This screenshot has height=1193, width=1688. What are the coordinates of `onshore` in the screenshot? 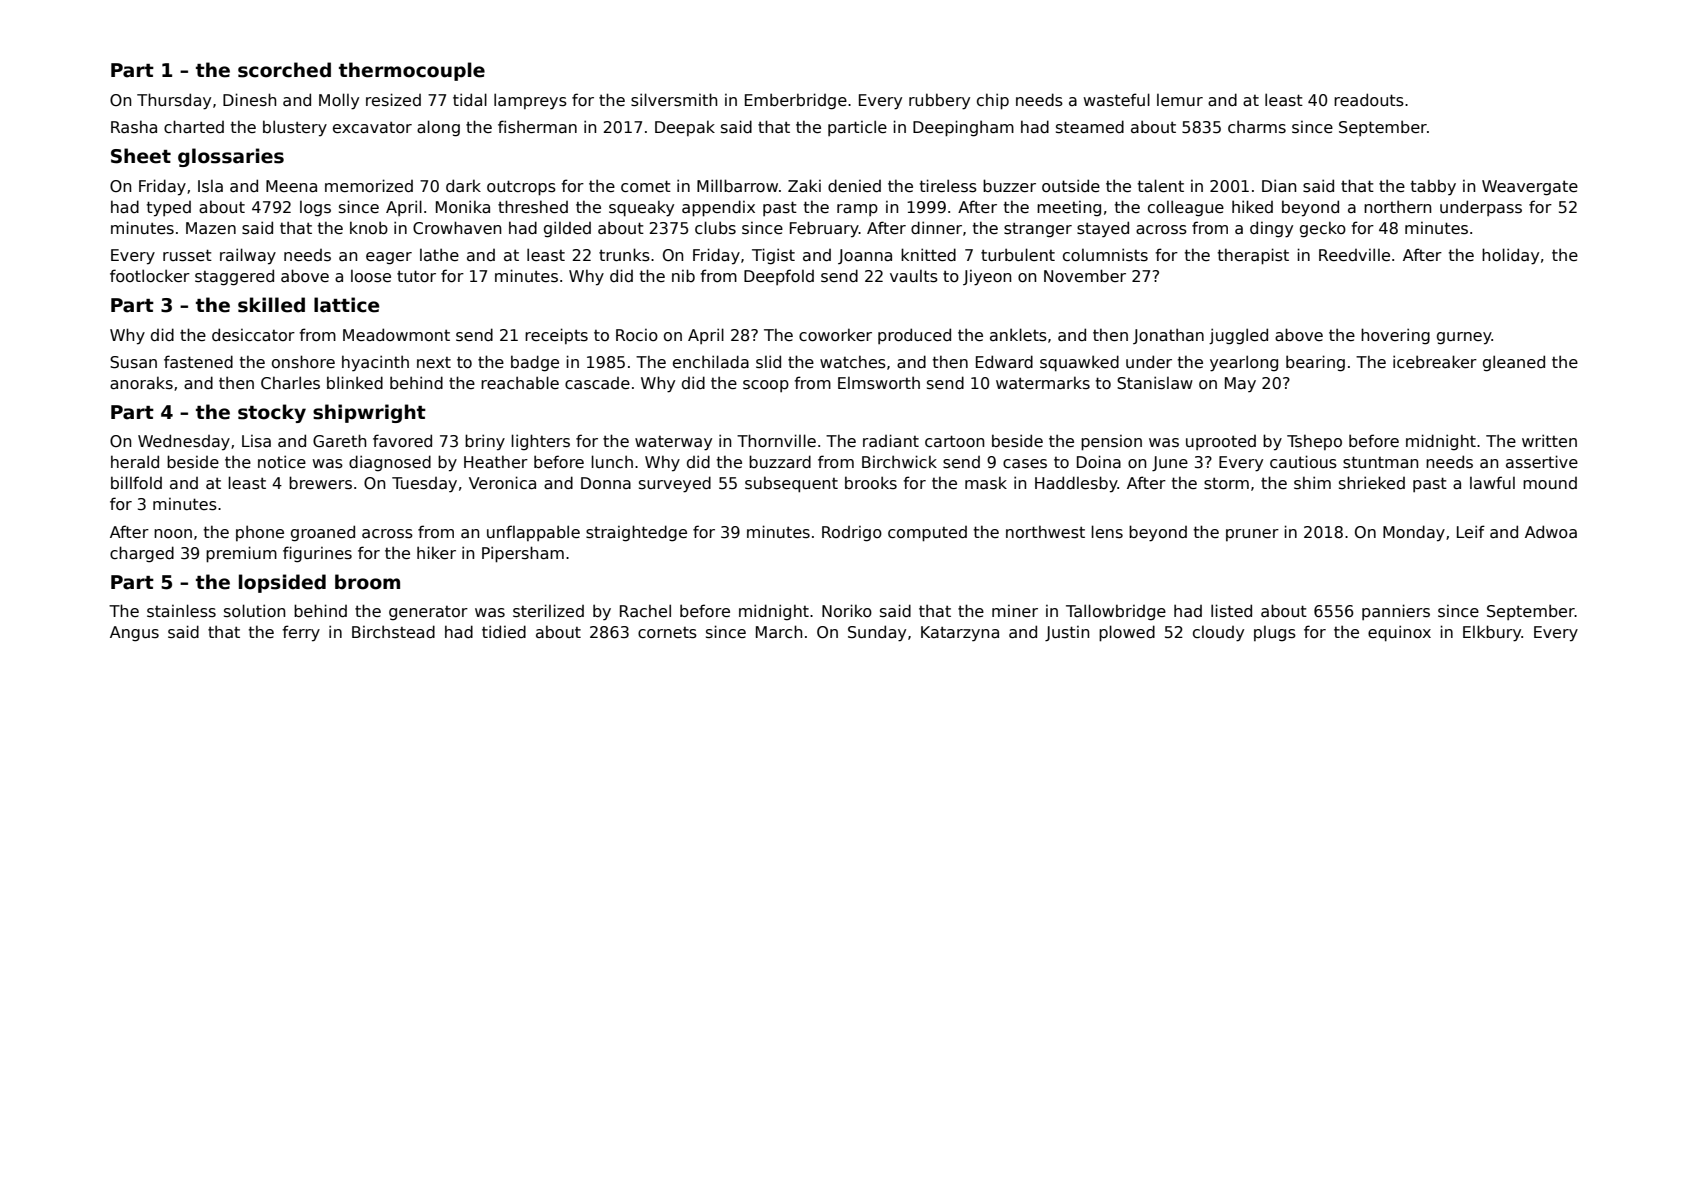 It's located at (303, 361).
